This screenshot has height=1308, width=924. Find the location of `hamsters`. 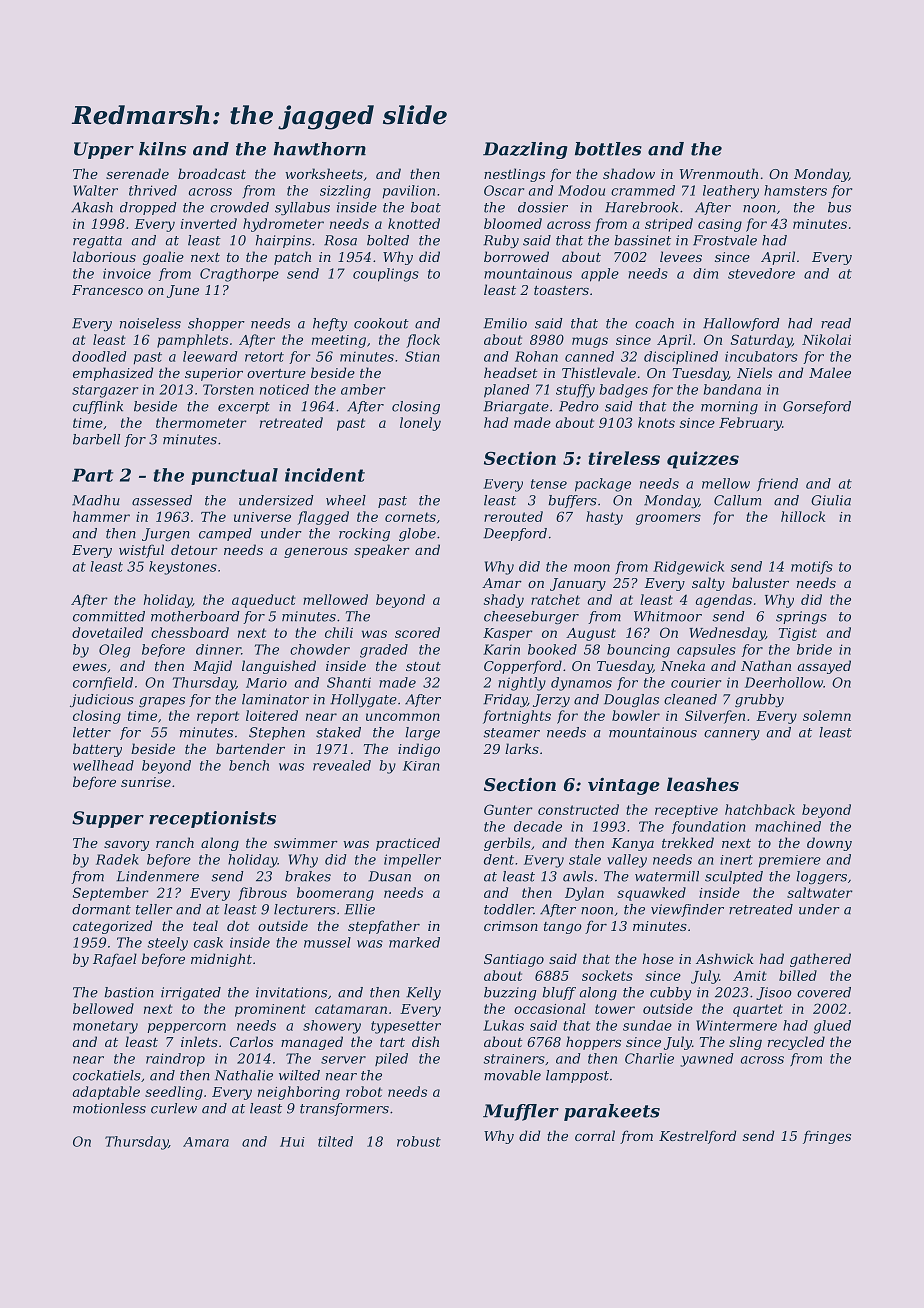

hamsters is located at coordinates (795, 190).
